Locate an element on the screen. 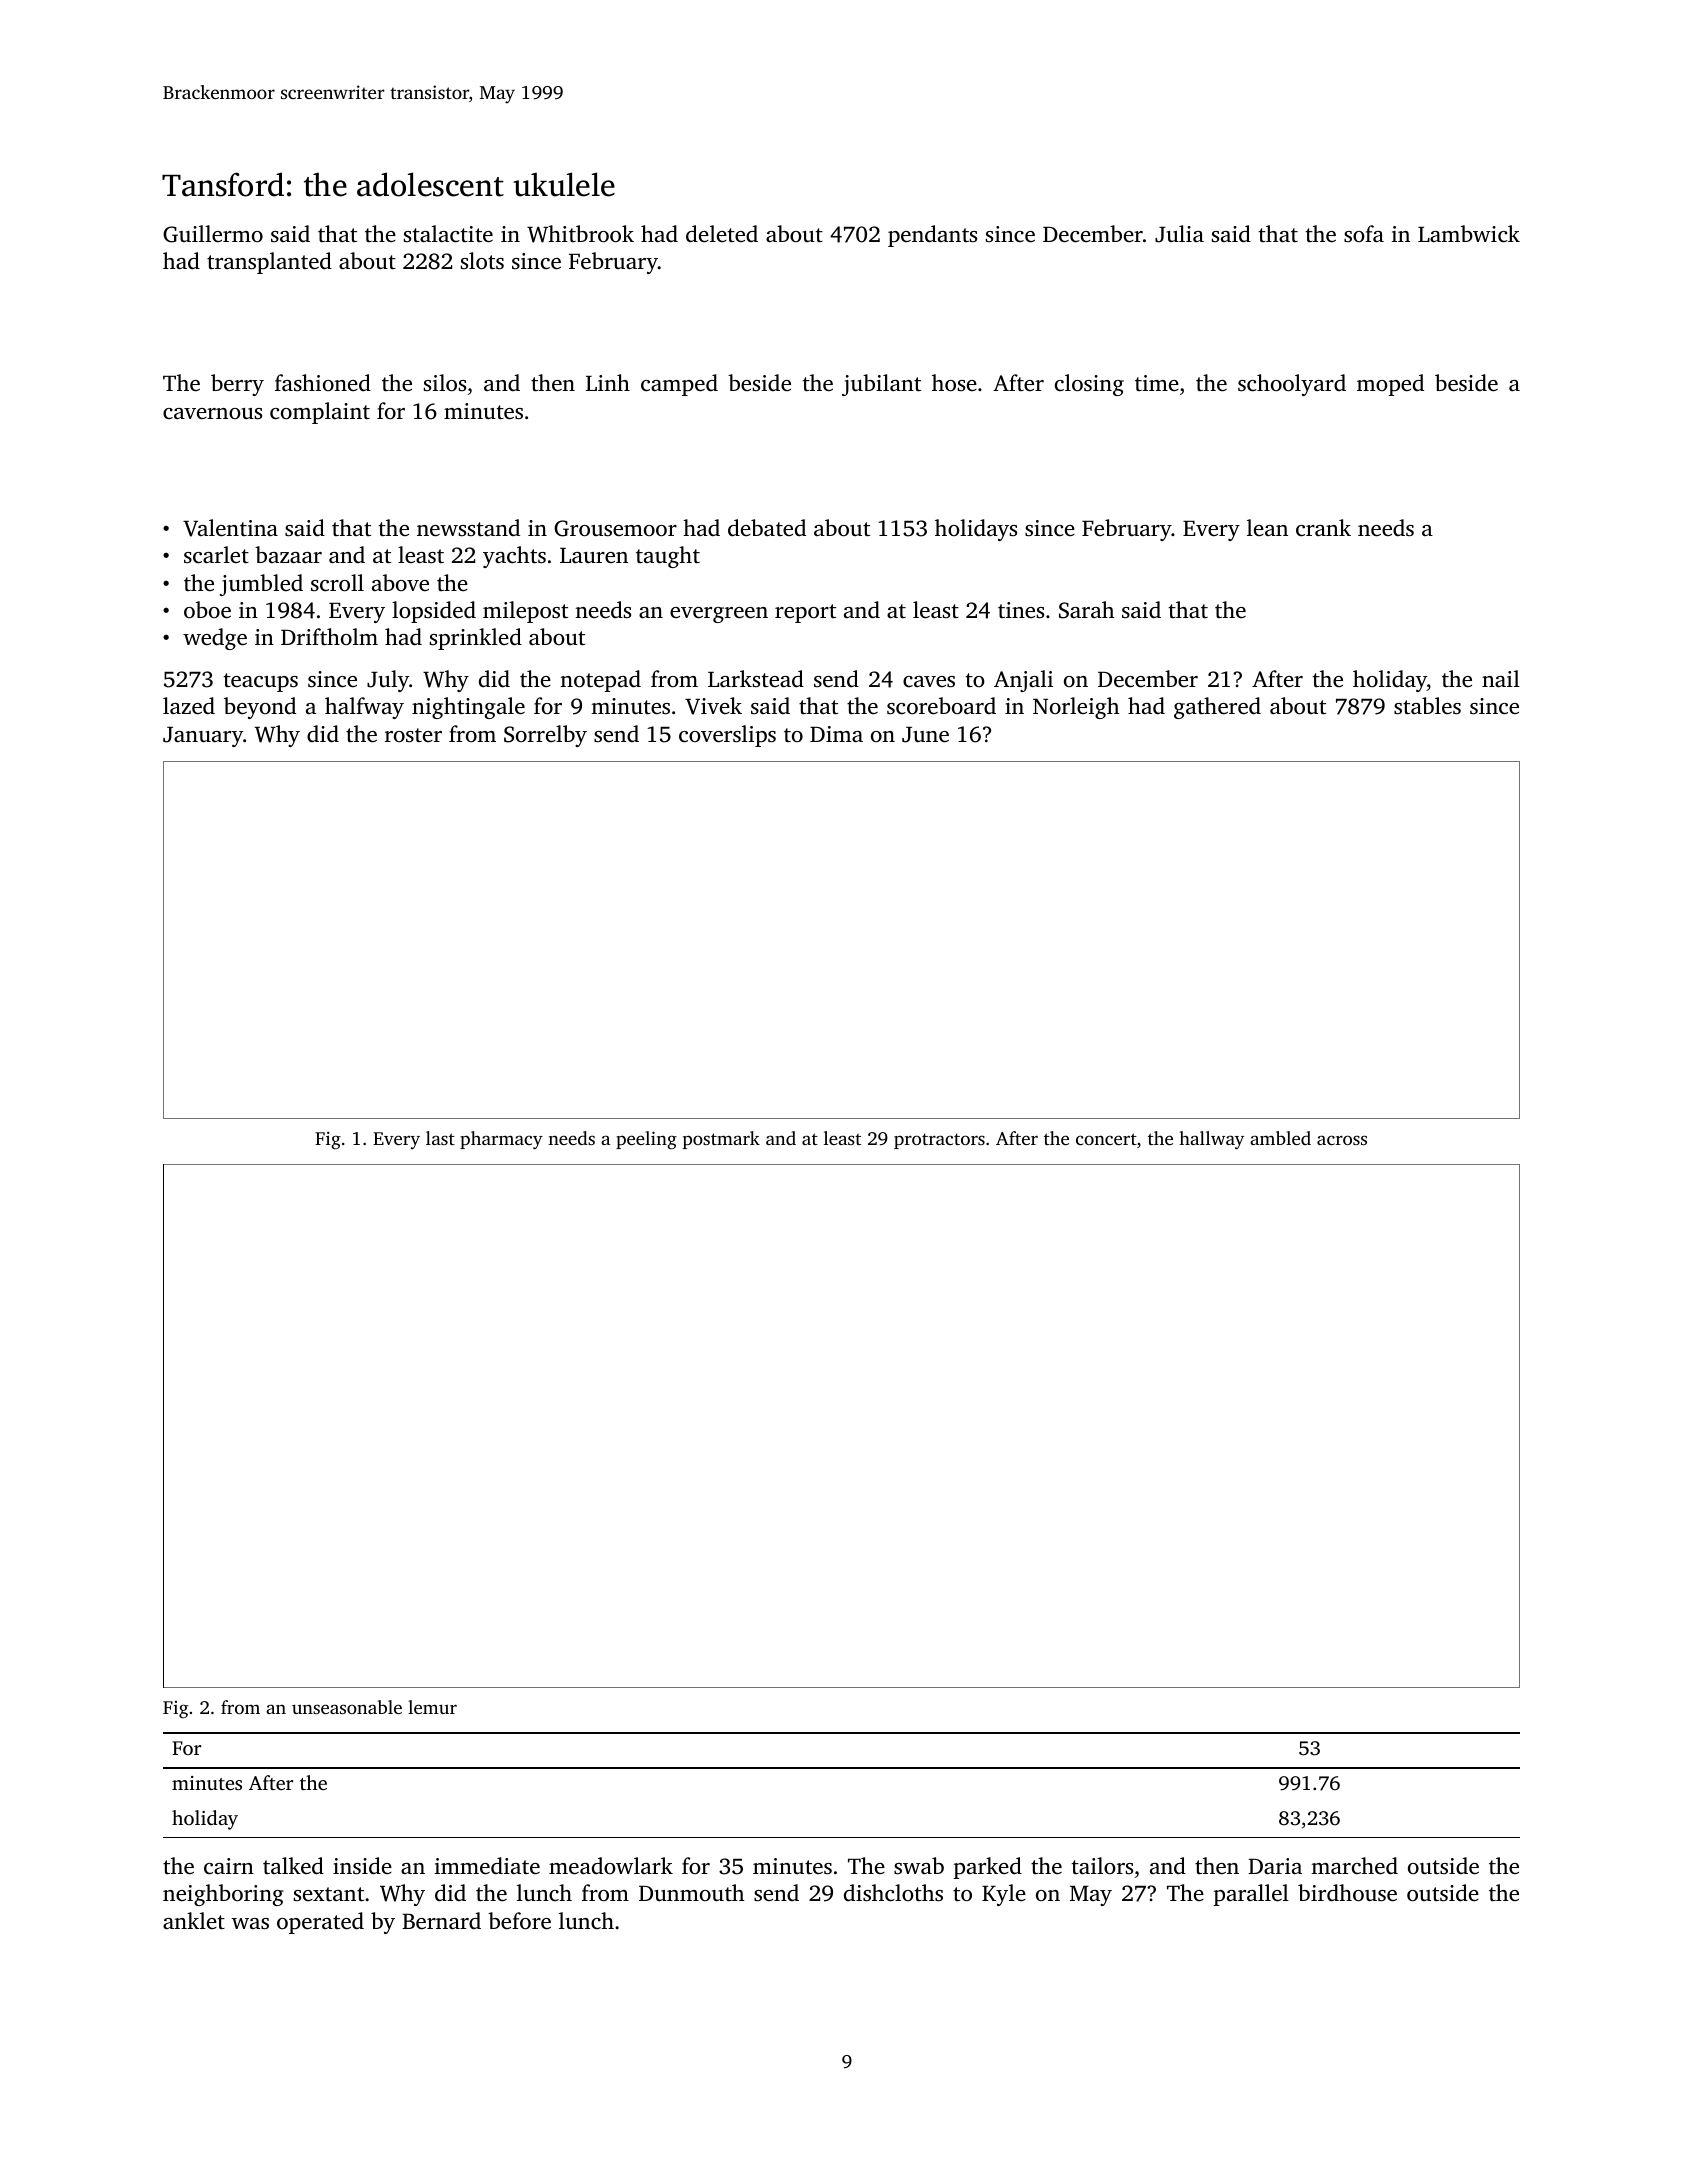  tines is located at coordinates (1021, 610).
